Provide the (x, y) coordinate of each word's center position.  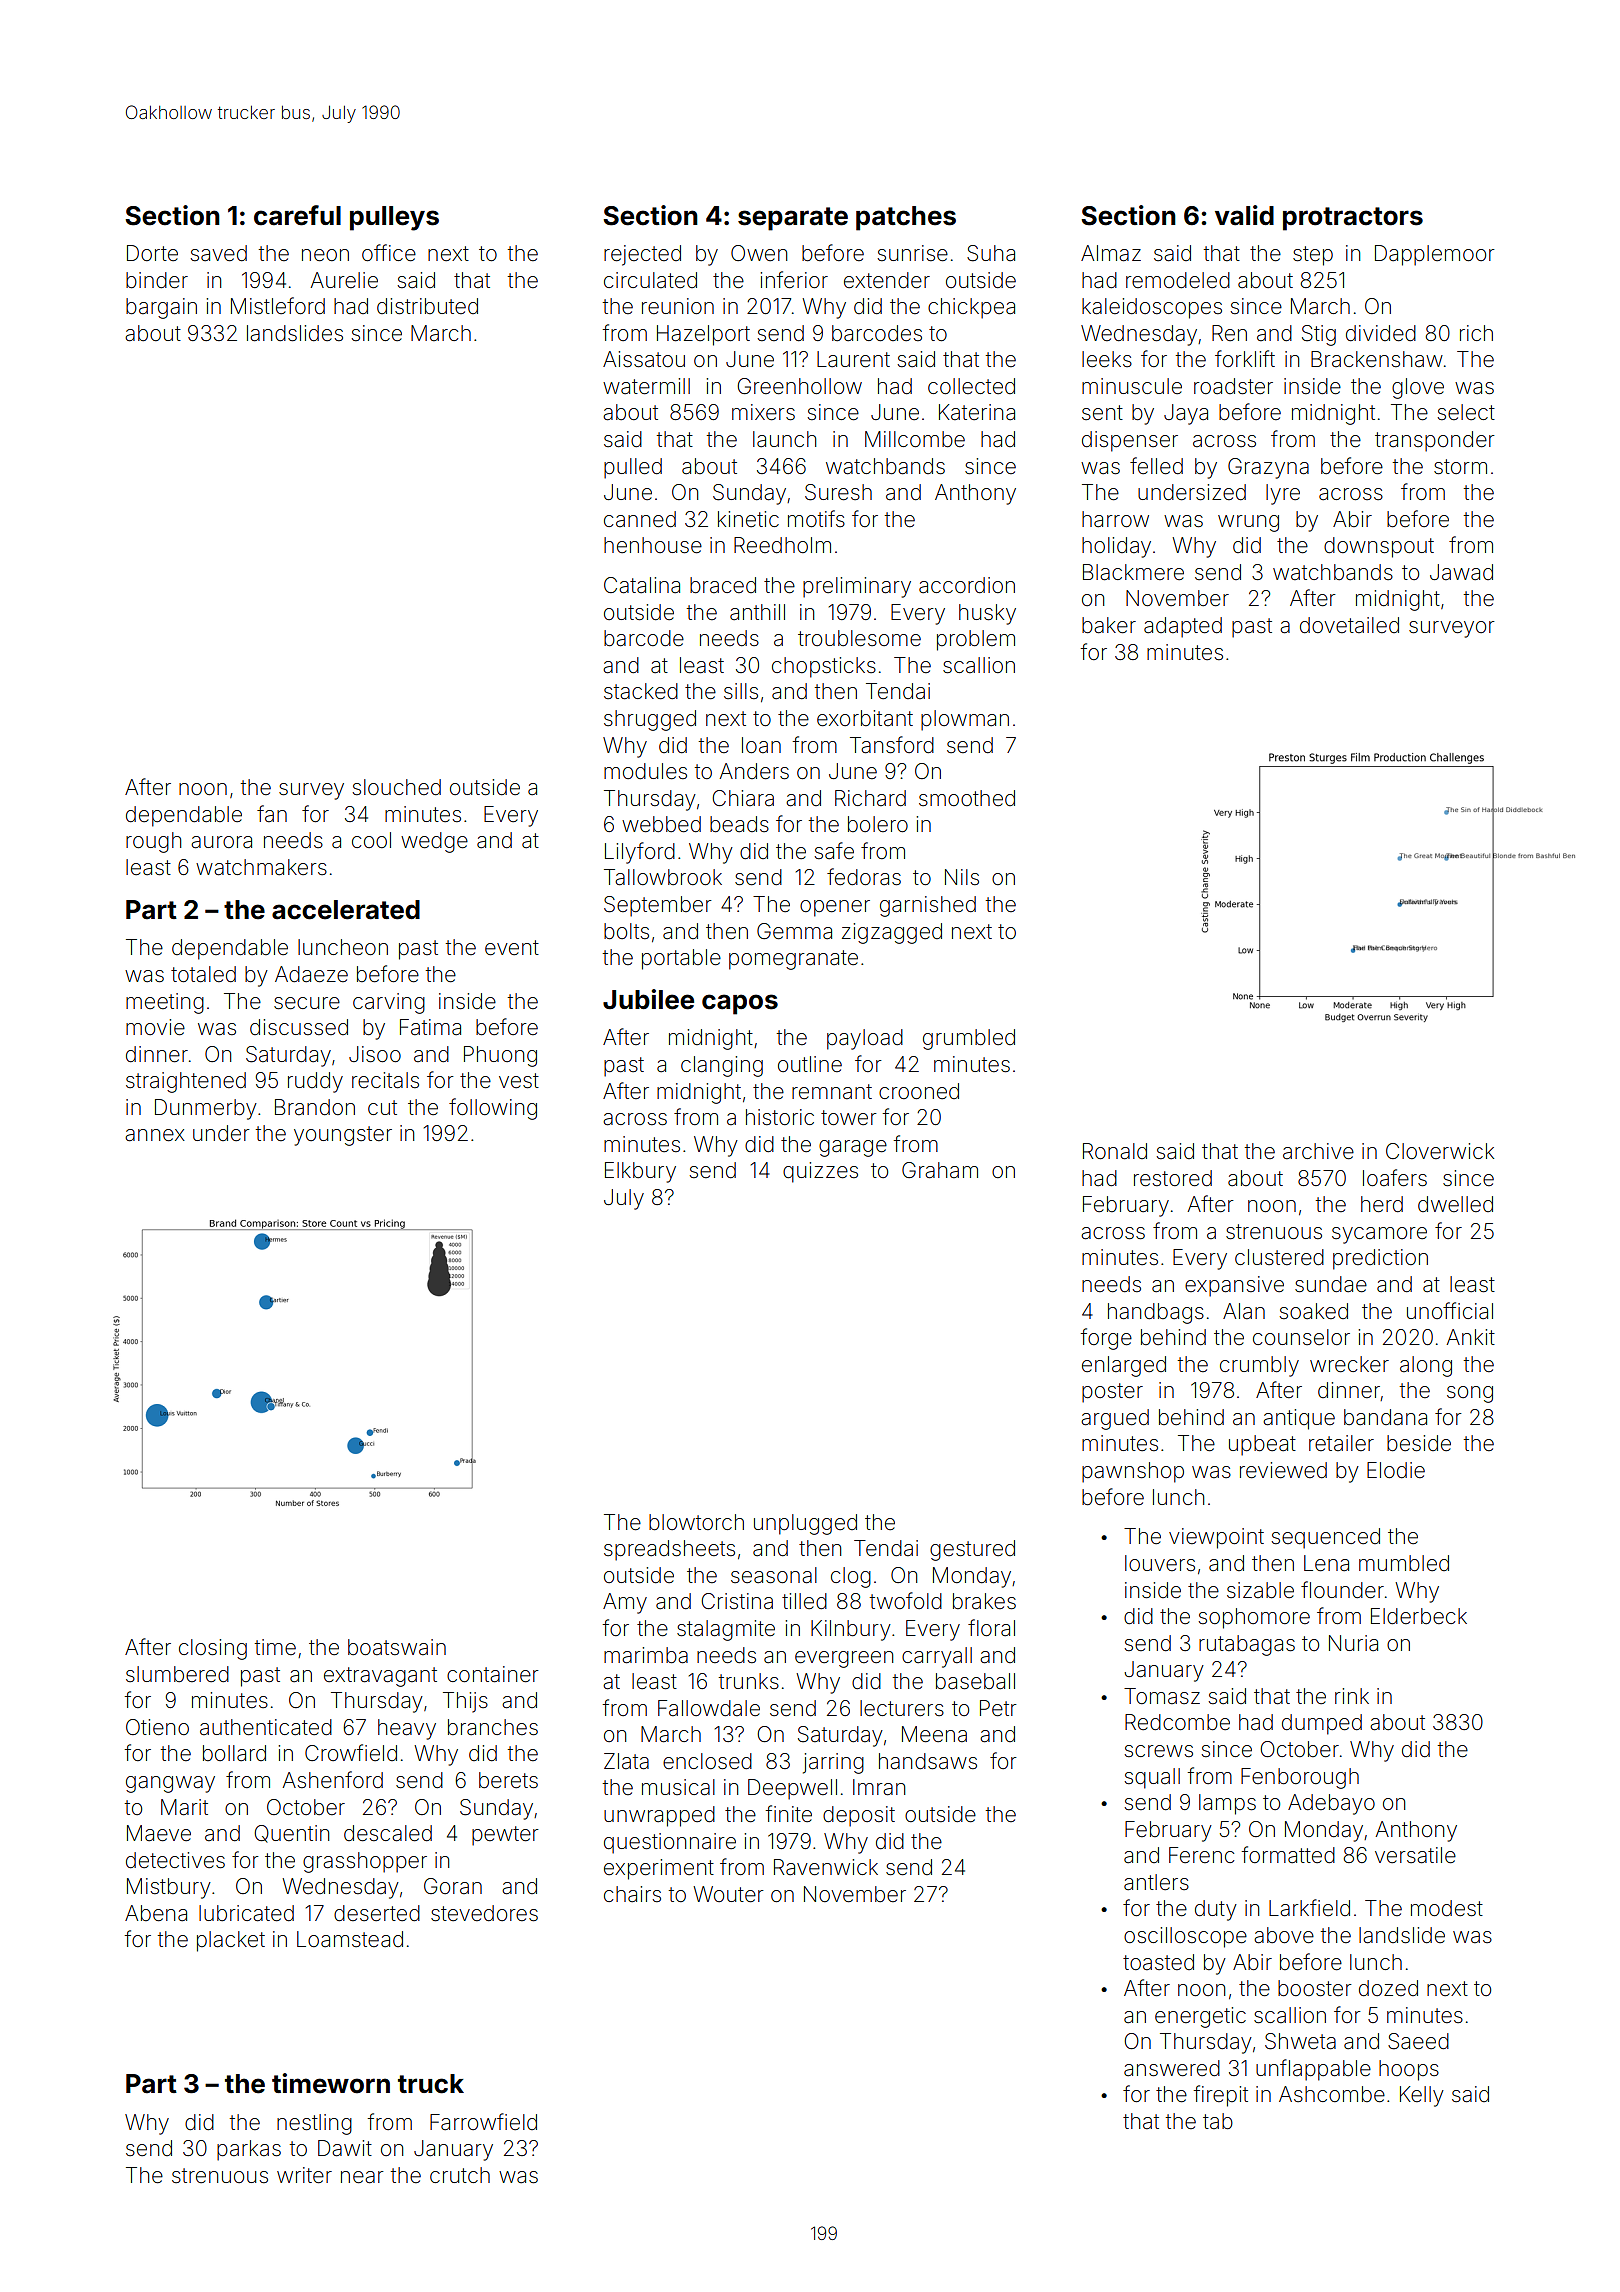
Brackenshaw (1377, 359)
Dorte (152, 253)
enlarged (1124, 1366)
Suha (991, 253)
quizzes (820, 1172)
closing (213, 1649)
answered (1172, 2068)
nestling (314, 2124)
